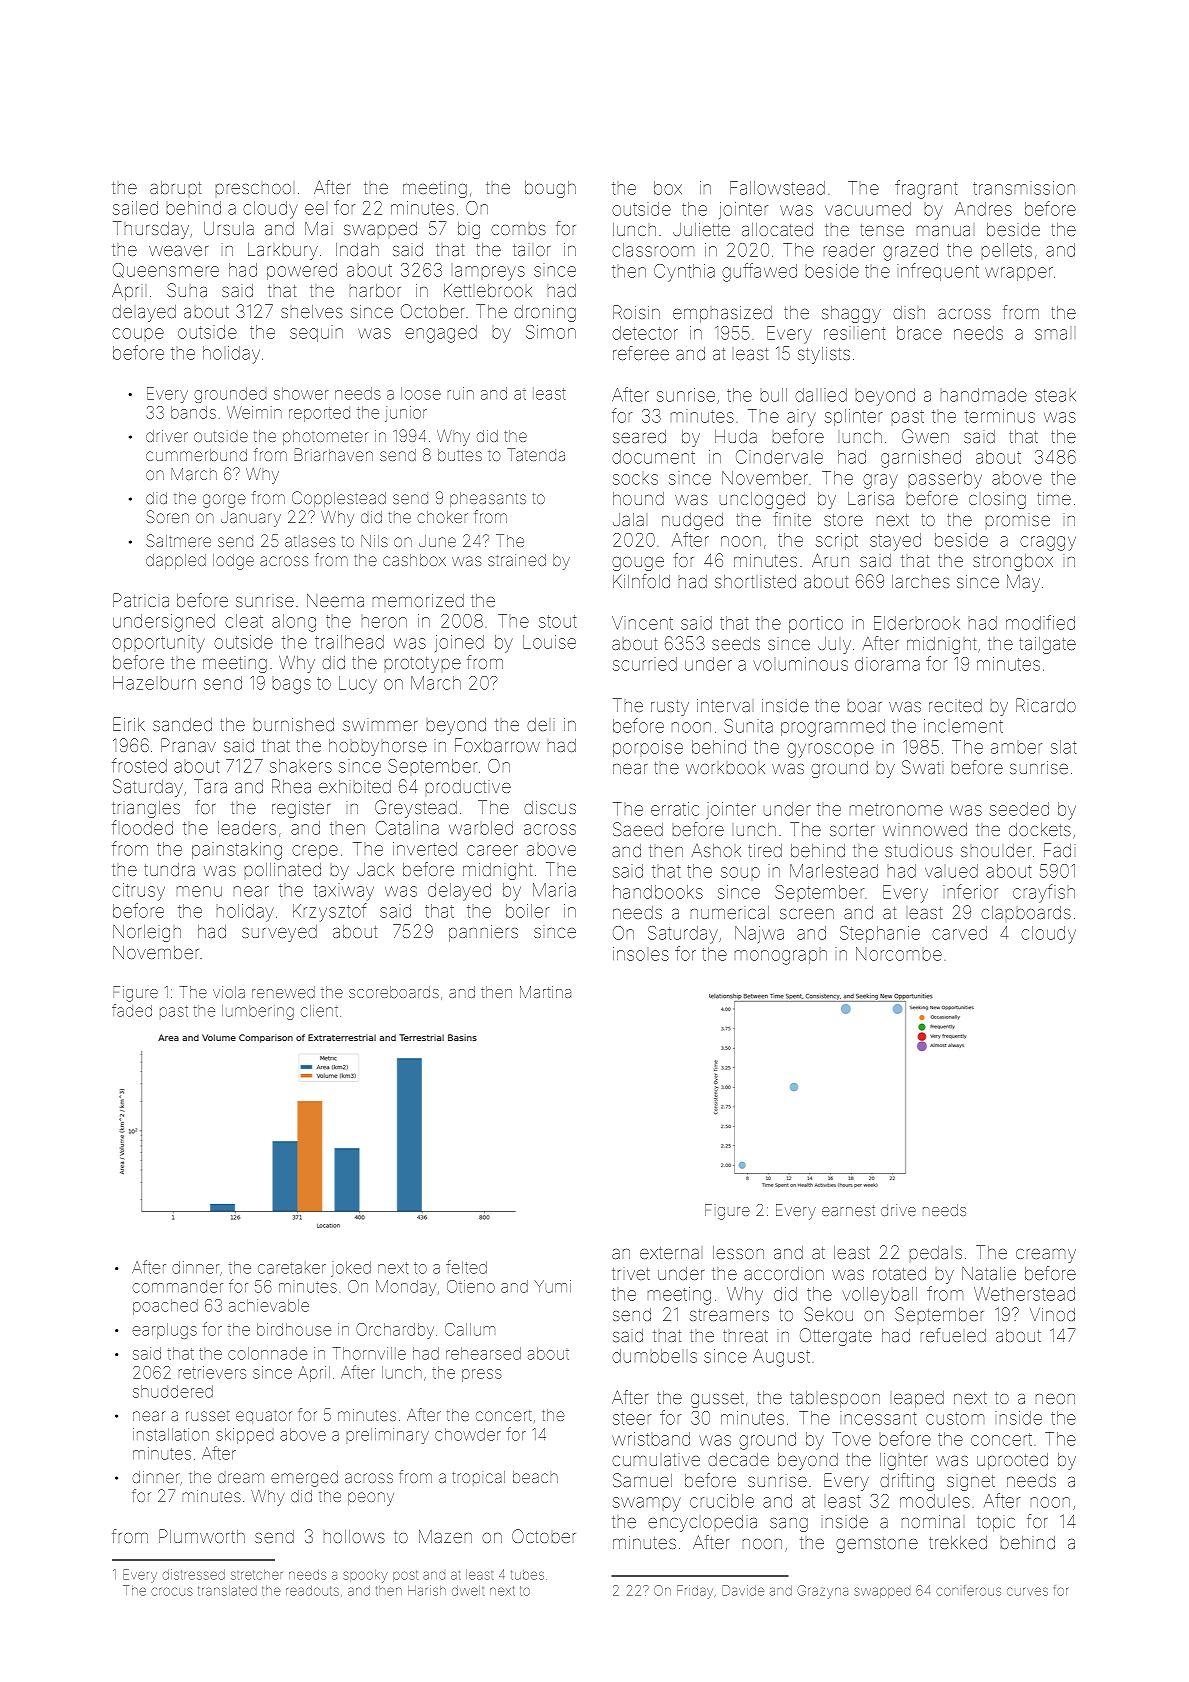  Describe the element at coordinates (427, 1590) in the image. I see `Harish` at that location.
